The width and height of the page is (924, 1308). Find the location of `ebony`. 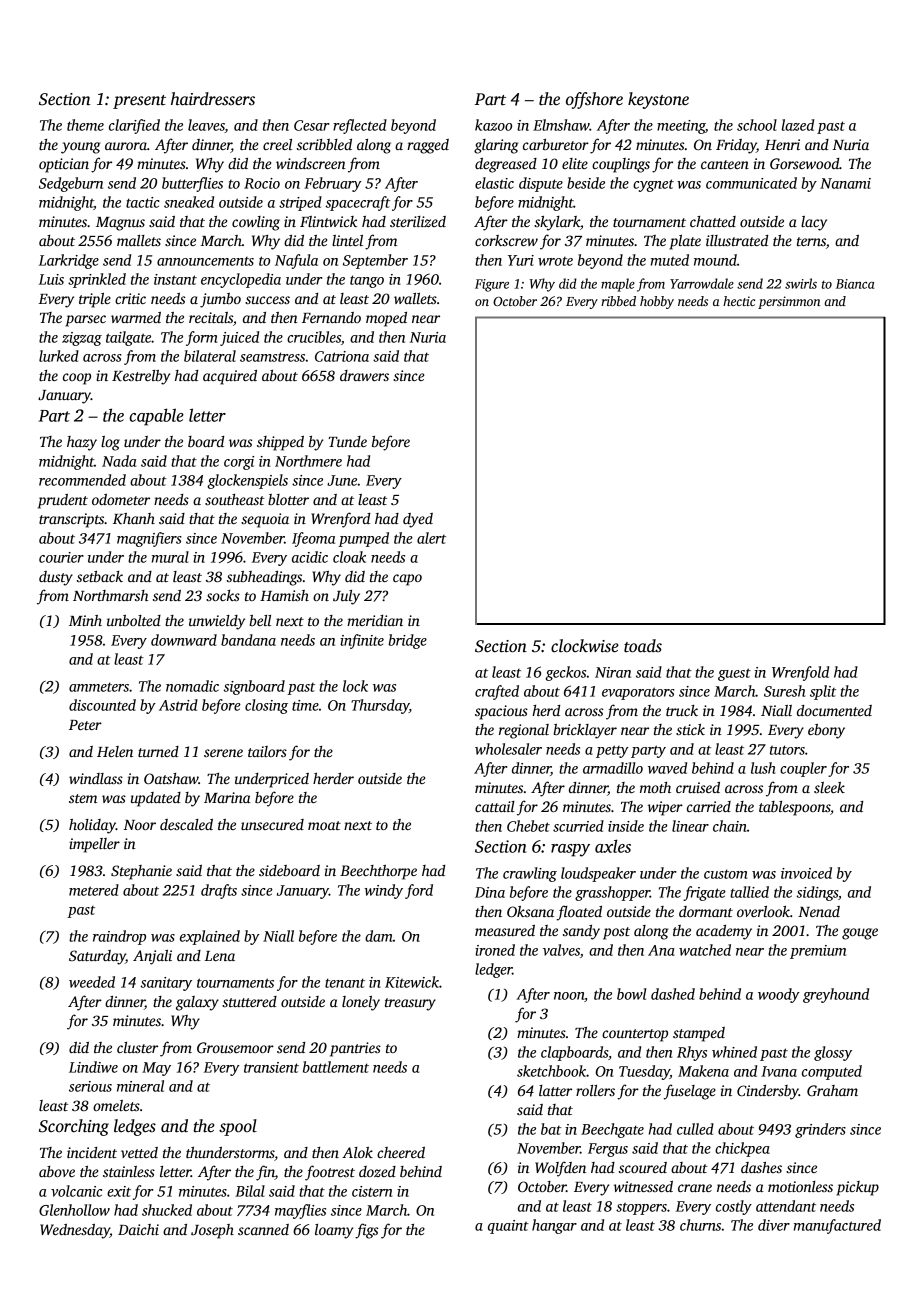

ebony is located at coordinates (826, 731).
